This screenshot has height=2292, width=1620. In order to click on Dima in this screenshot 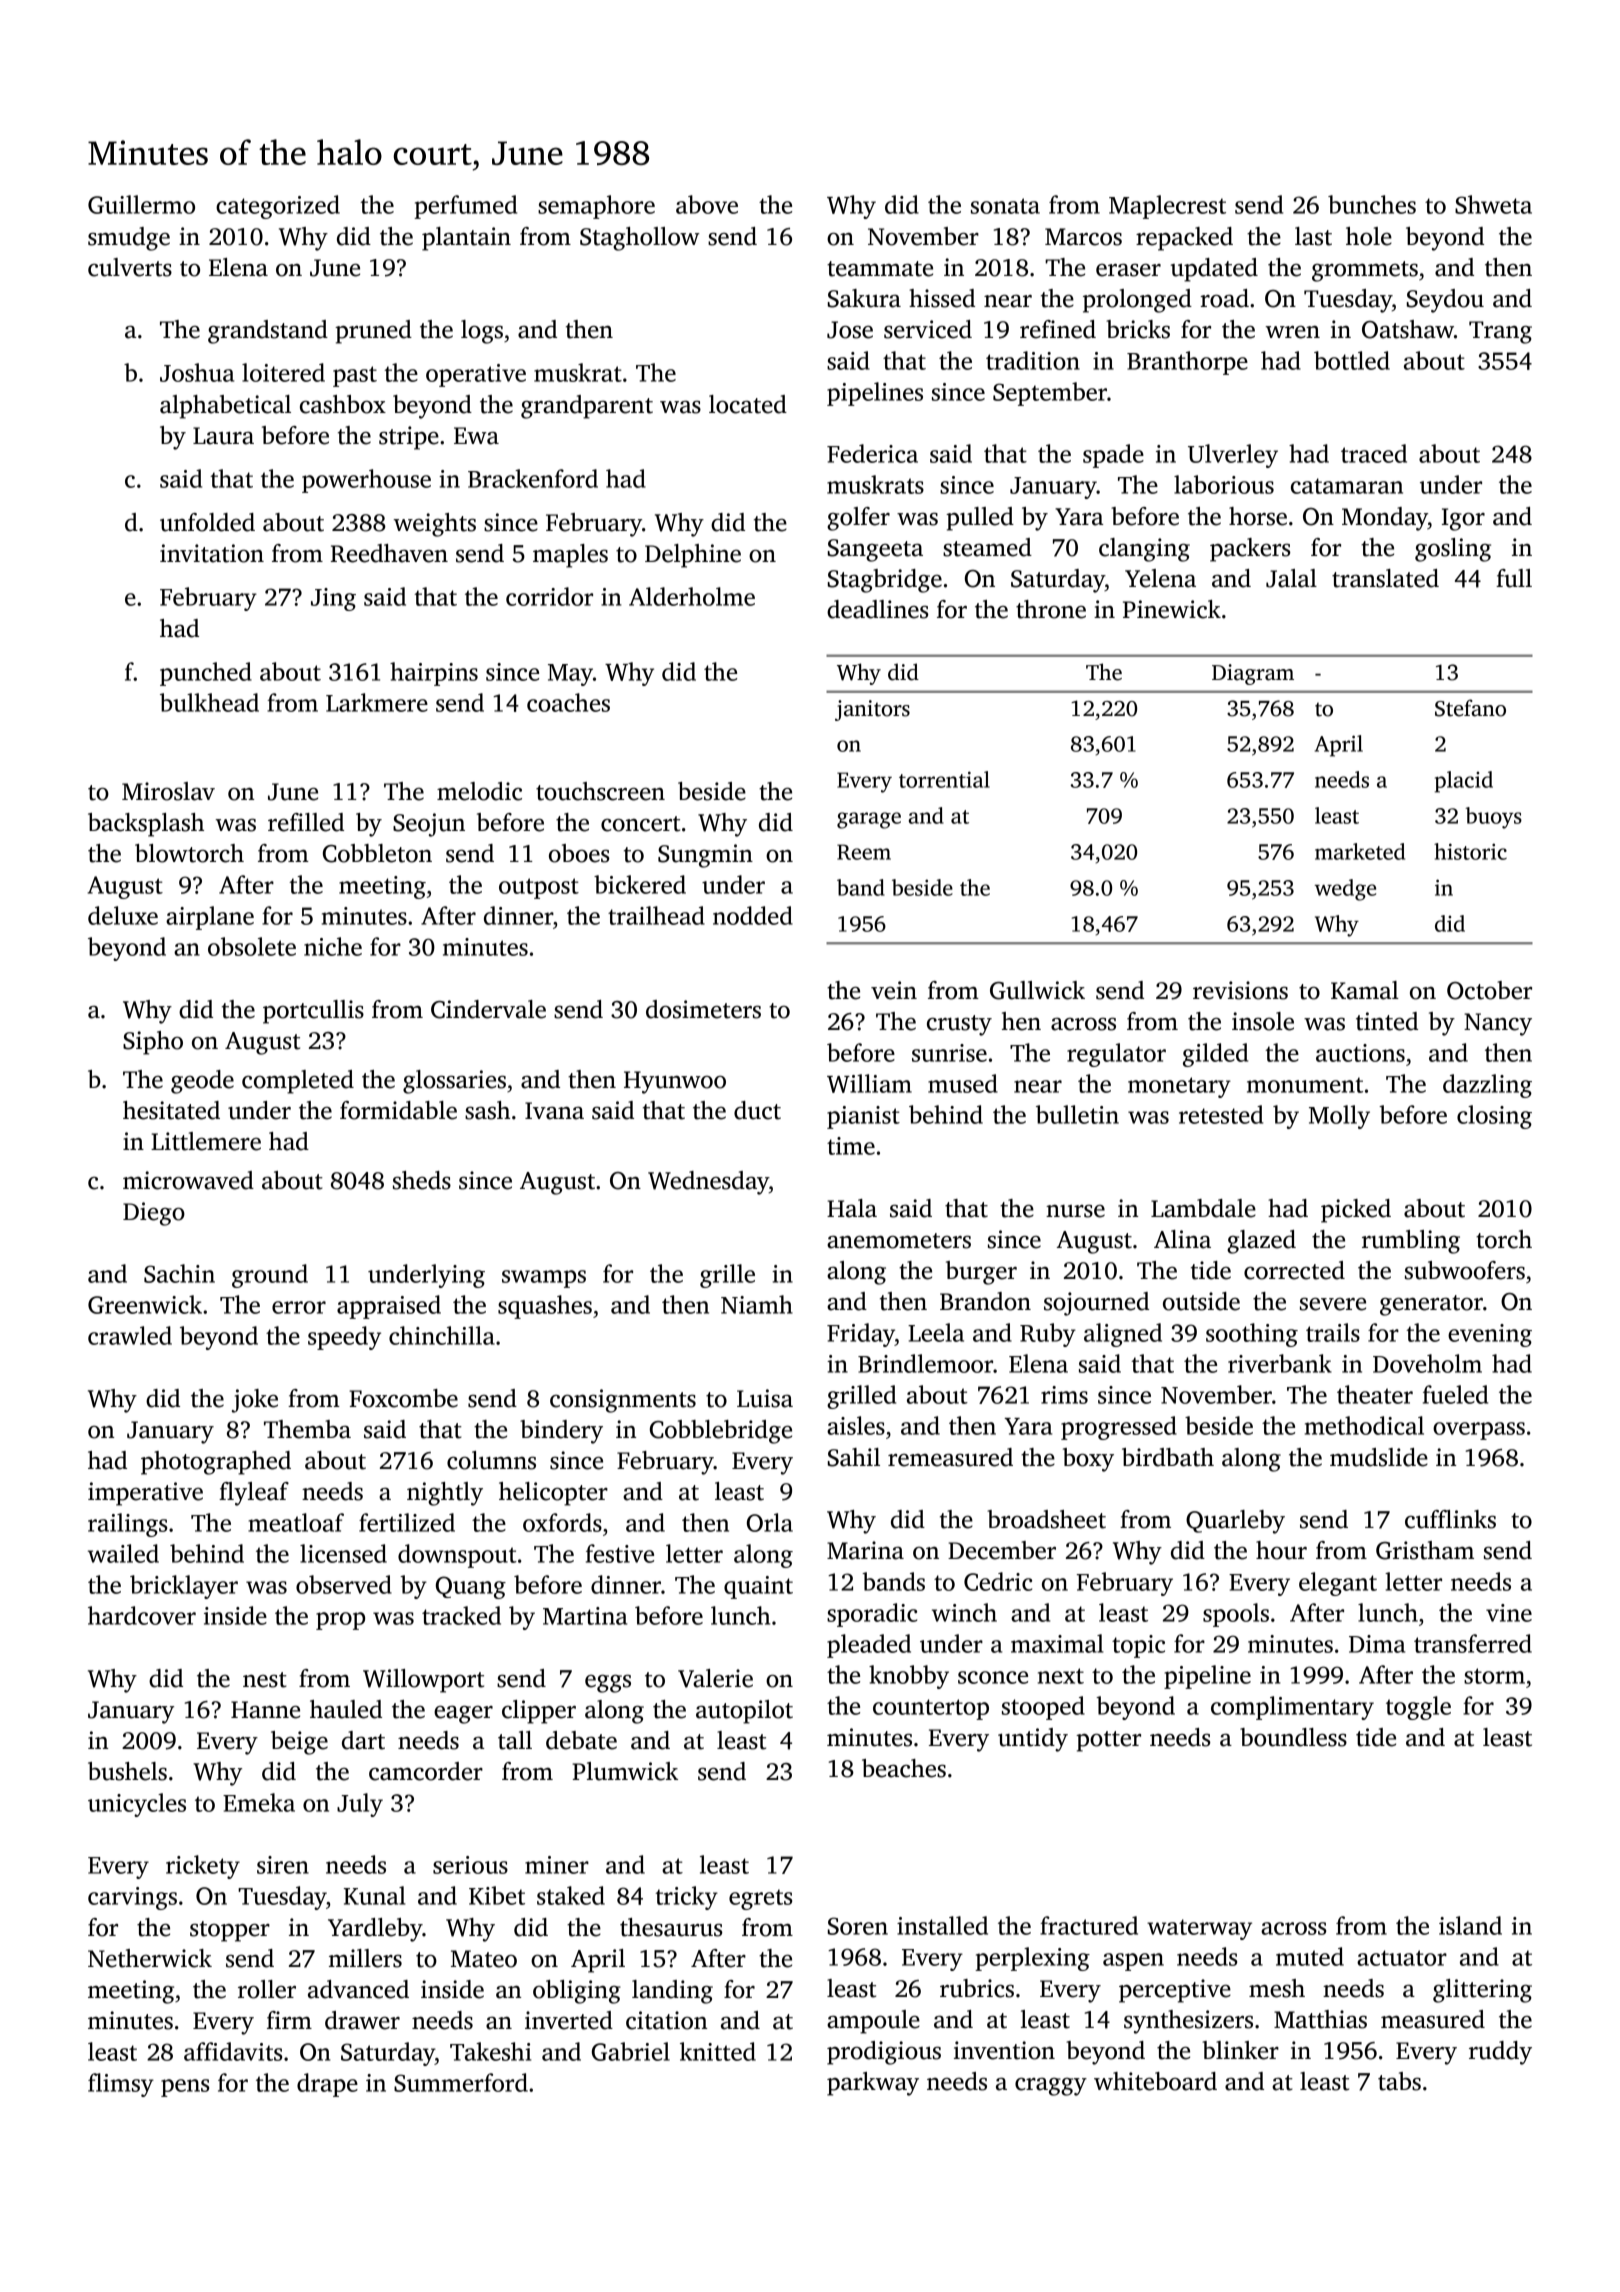, I will do `click(1377, 1644)`.
